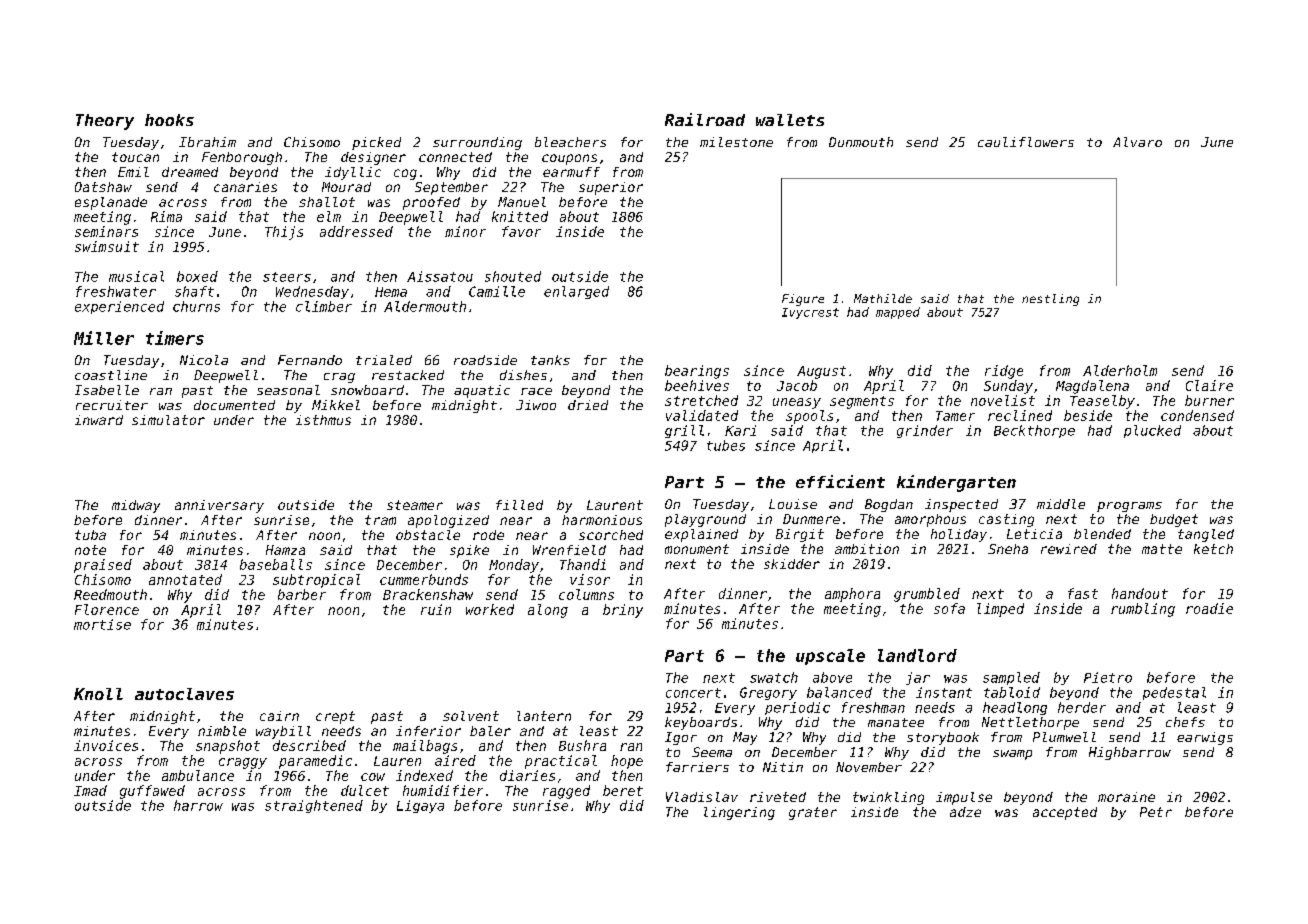 This screenshot has width=1308, height=924. I want to click on roadie, so click(1209, 608).
